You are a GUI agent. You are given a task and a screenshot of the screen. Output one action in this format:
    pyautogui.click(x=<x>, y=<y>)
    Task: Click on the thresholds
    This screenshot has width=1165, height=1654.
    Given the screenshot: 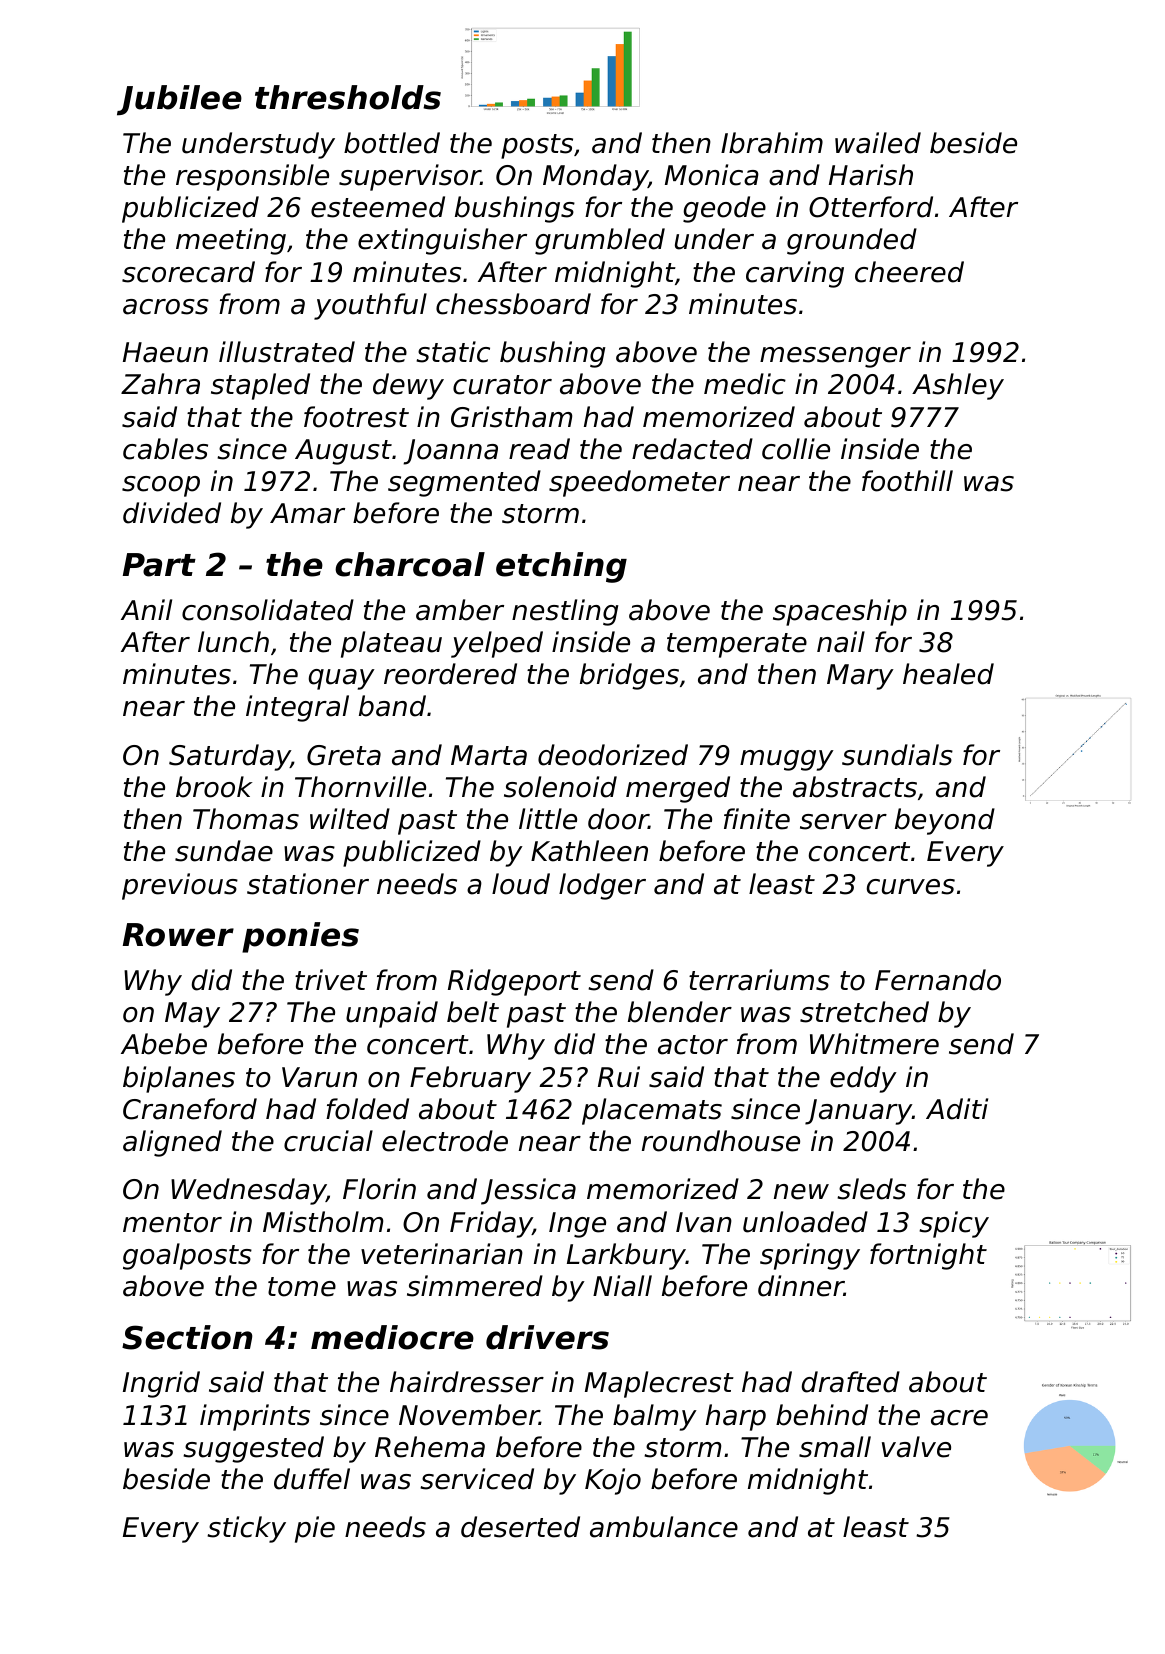 What is the action you would take?
    pyautogui.click(x=348, y=97)
